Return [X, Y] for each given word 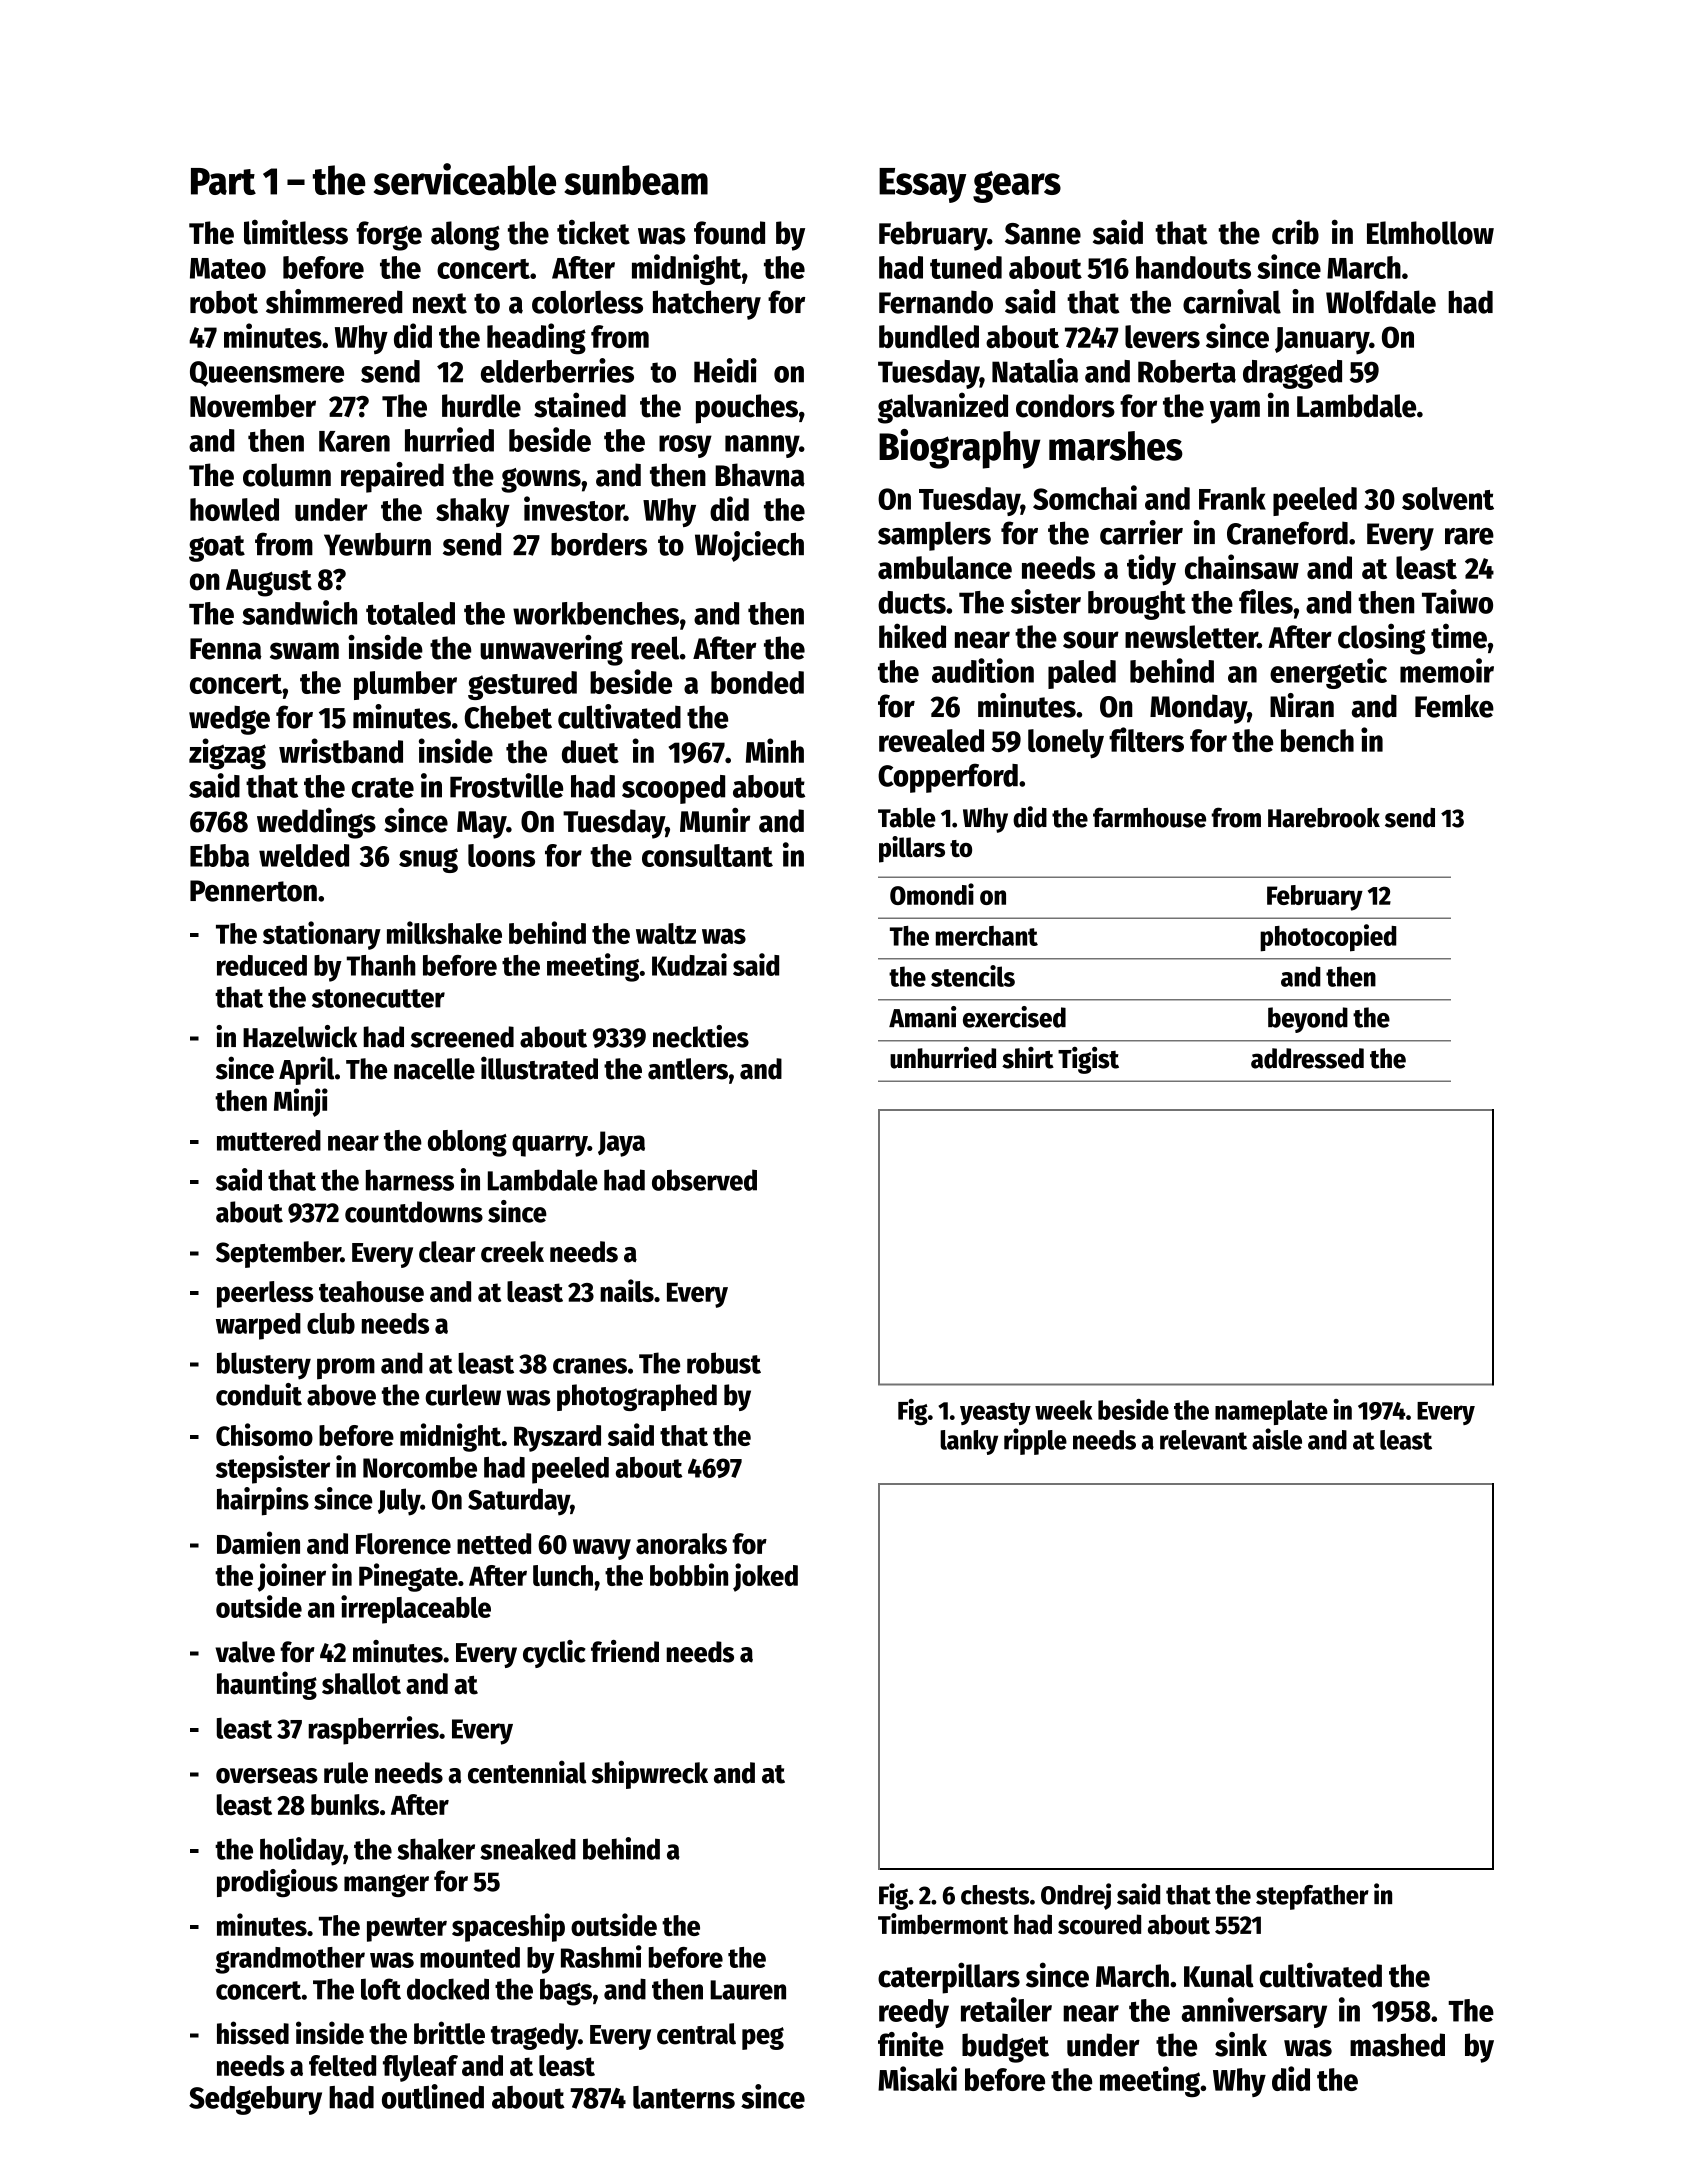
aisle [1277, 1439]
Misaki [917, 2078]
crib [1295, 232]
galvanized [943, 408]
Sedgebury [255, 2100]
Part [223, 181]
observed [704, 1180]
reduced [262, 965]
